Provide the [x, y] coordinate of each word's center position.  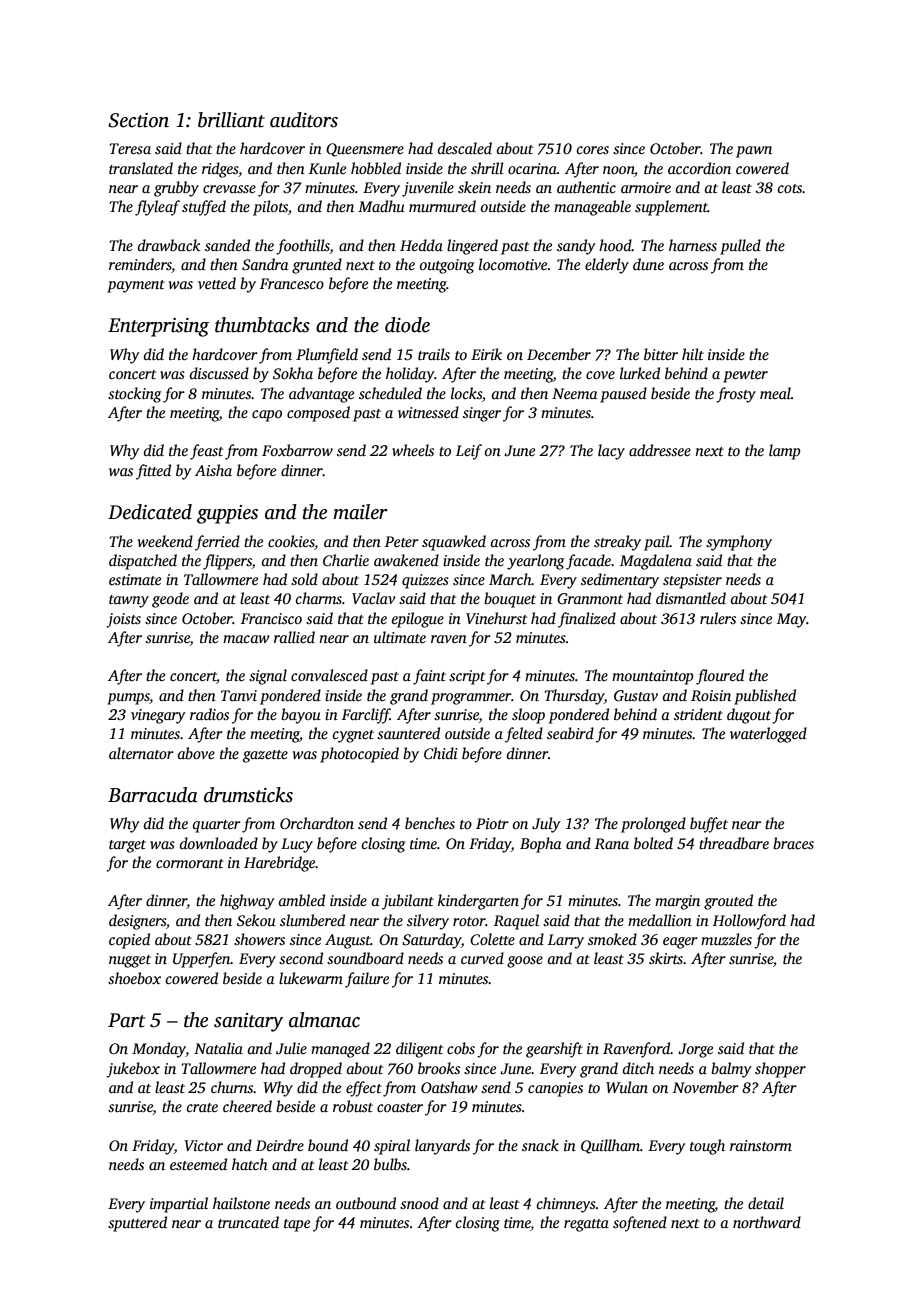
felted [524, 735]
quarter [217, 826]
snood [419, 1203]
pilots [270, 208]
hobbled [376, 168]
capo [267, 416]
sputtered [137, 1224]
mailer [360, 512]
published [765, 697]
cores [593, 150]
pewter [745, 376]
